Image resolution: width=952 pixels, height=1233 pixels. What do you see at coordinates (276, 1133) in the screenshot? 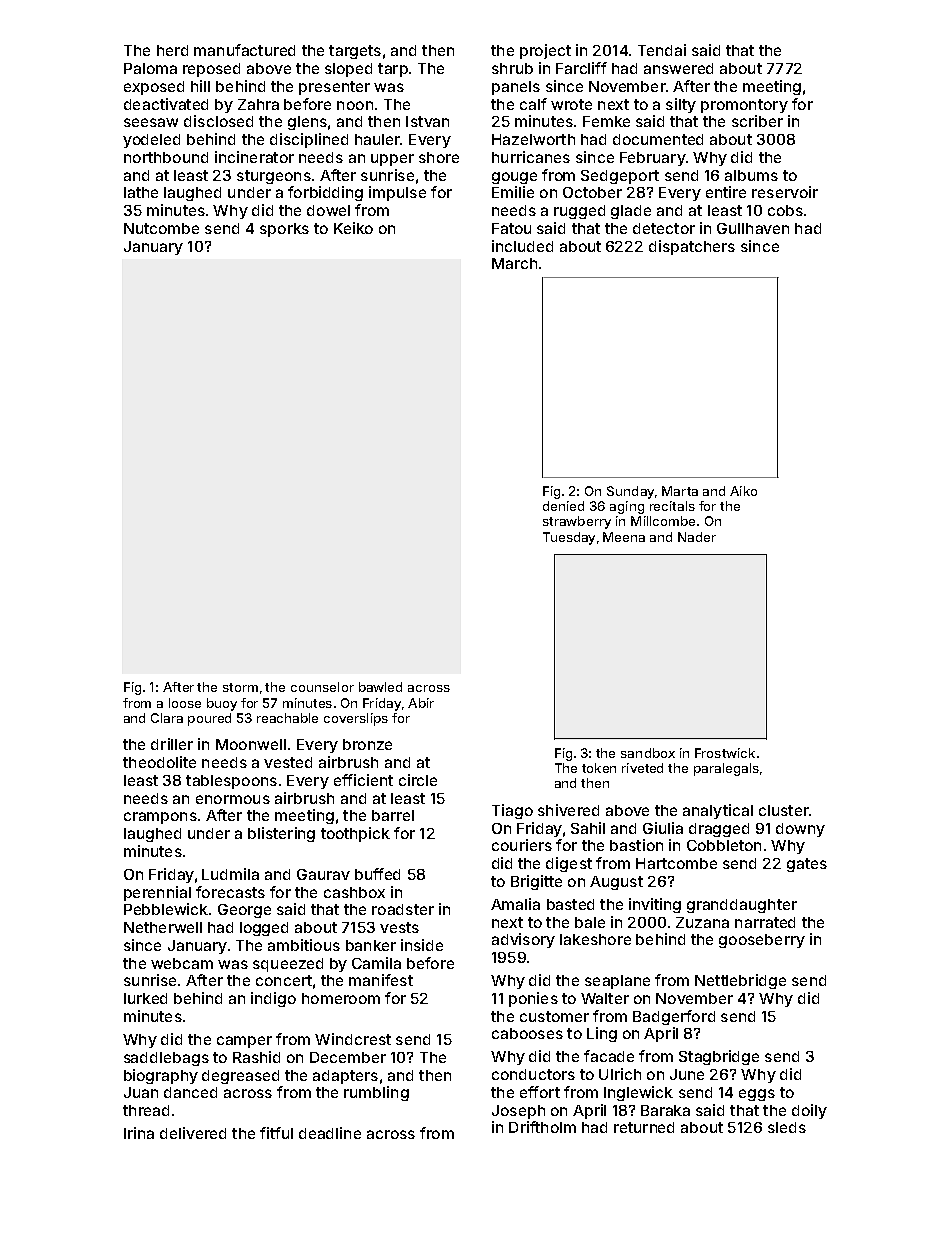
I see `fitful` at bounding box center [276, 1133].
